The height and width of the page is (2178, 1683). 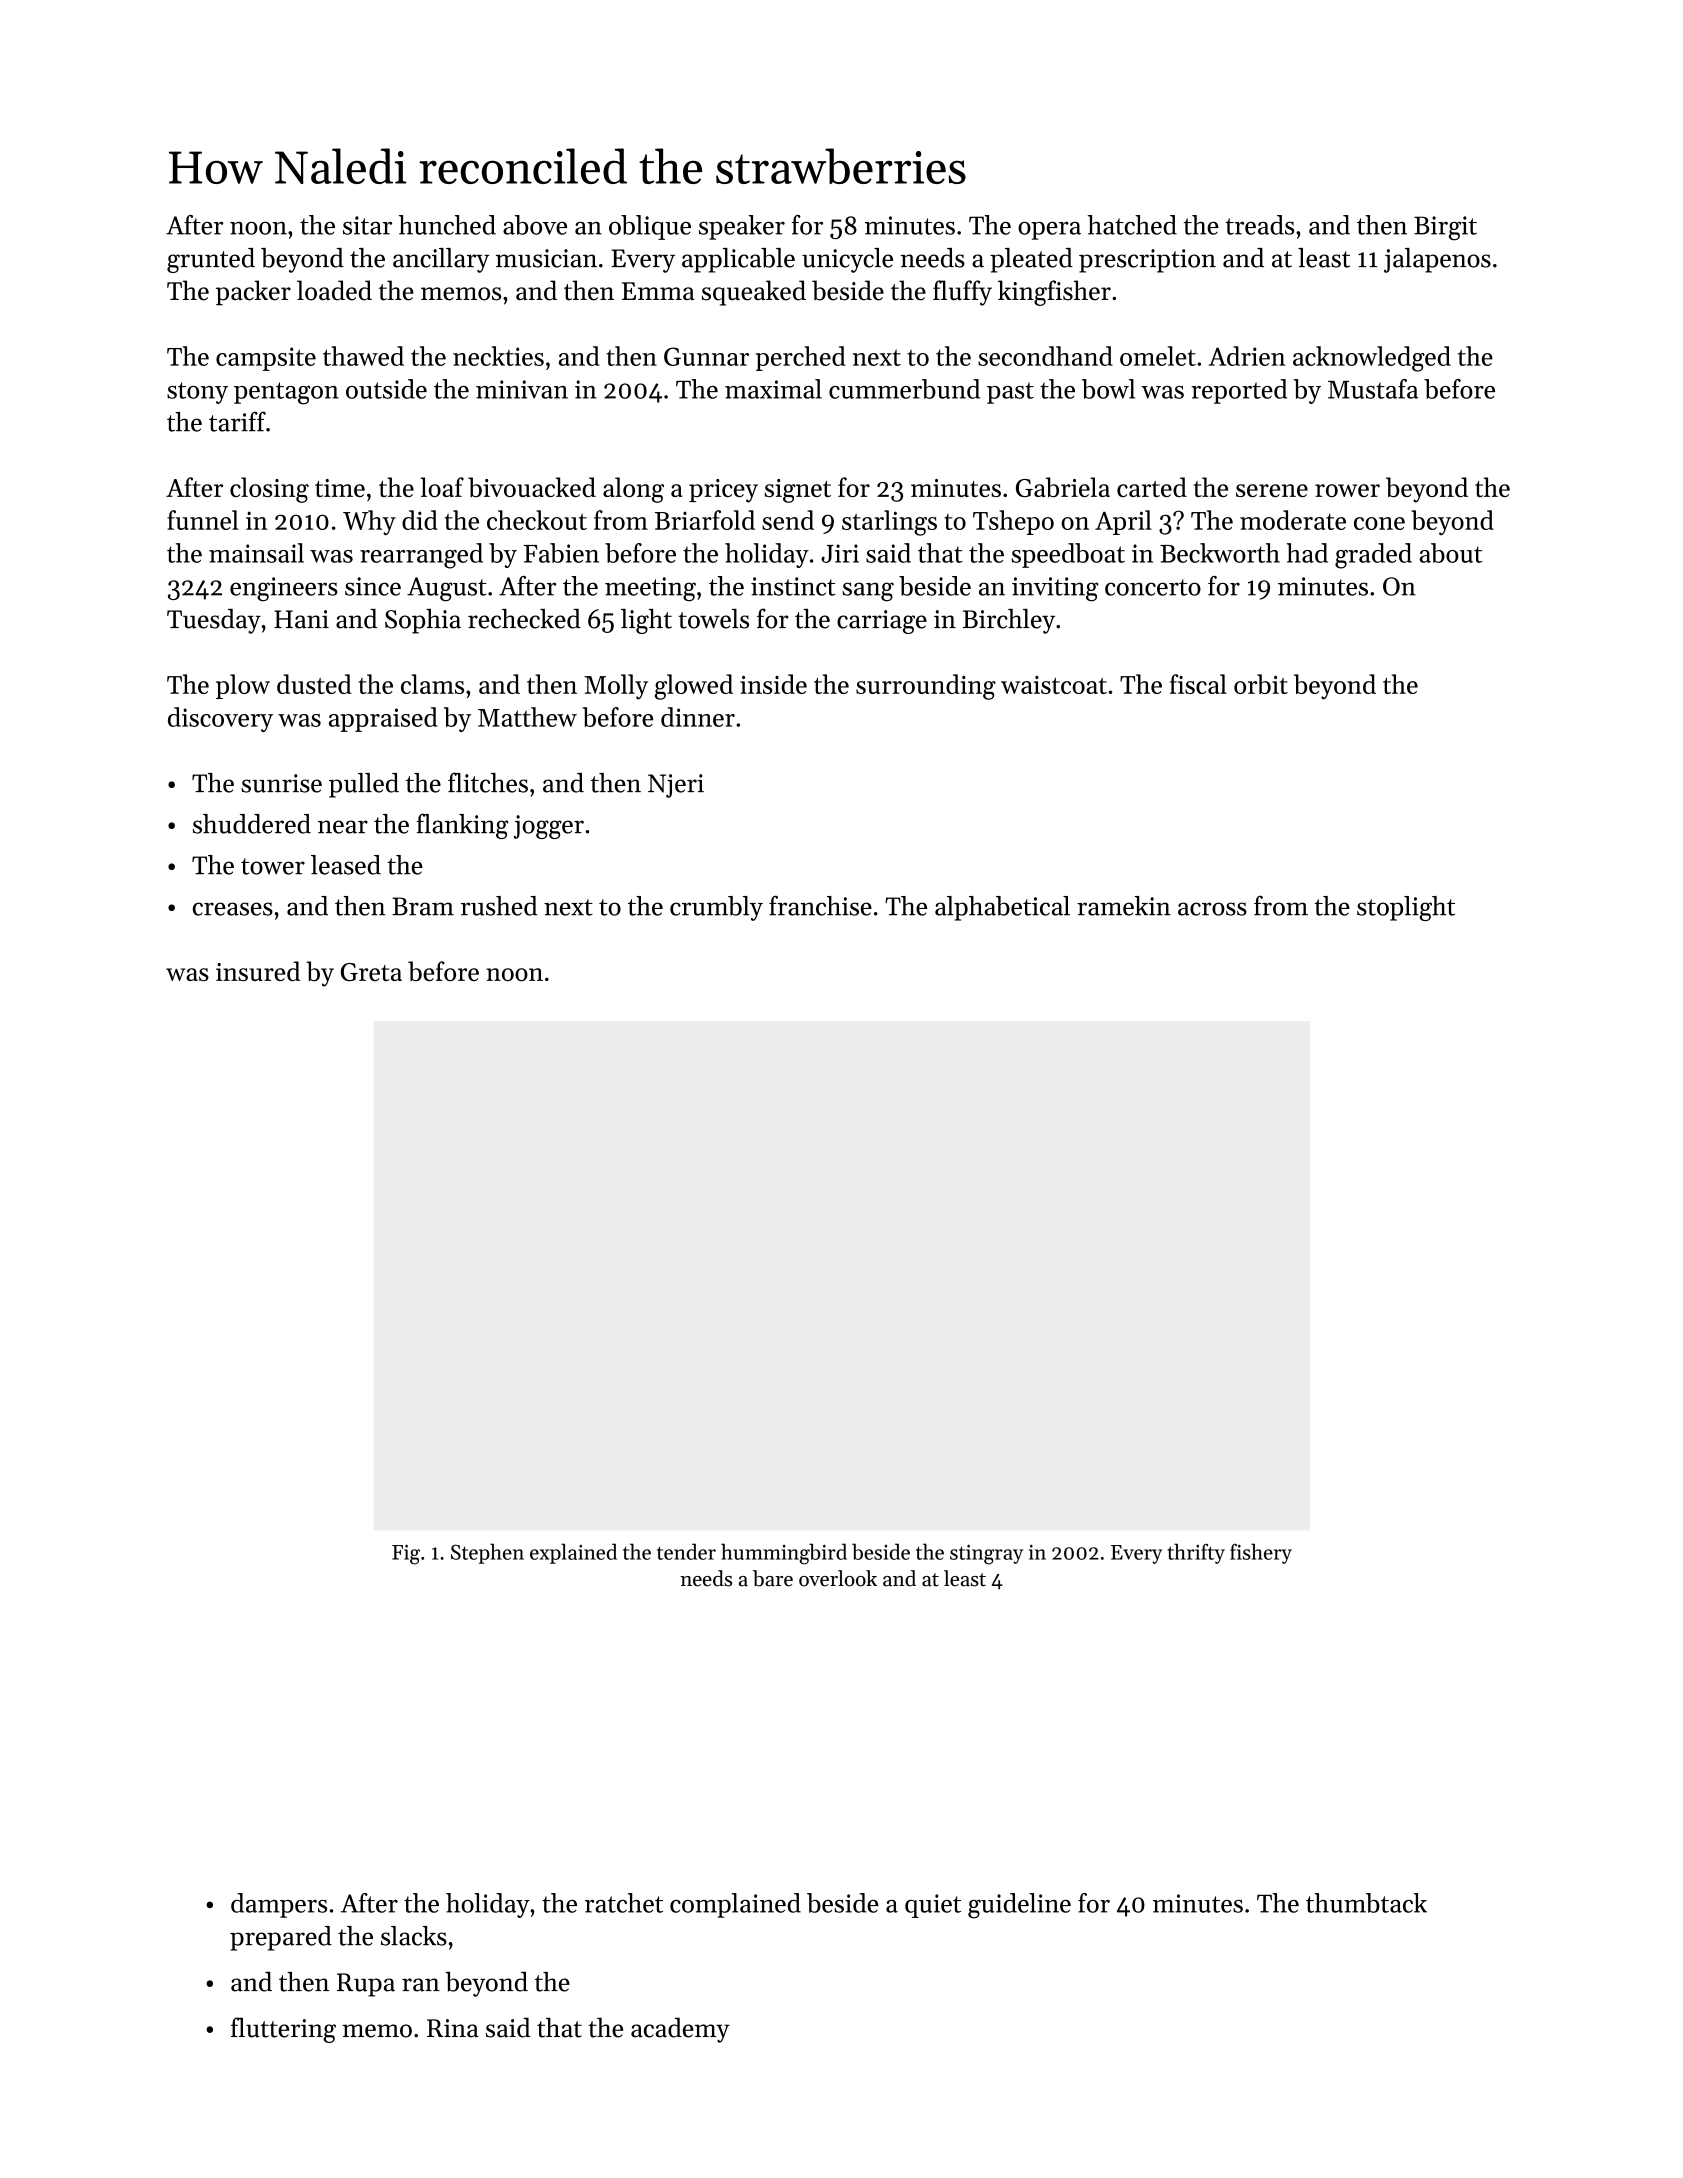 What do you see at coordinates (406, 1554) in the page?
I see `Fig` at bounding box center [406, 1554].
